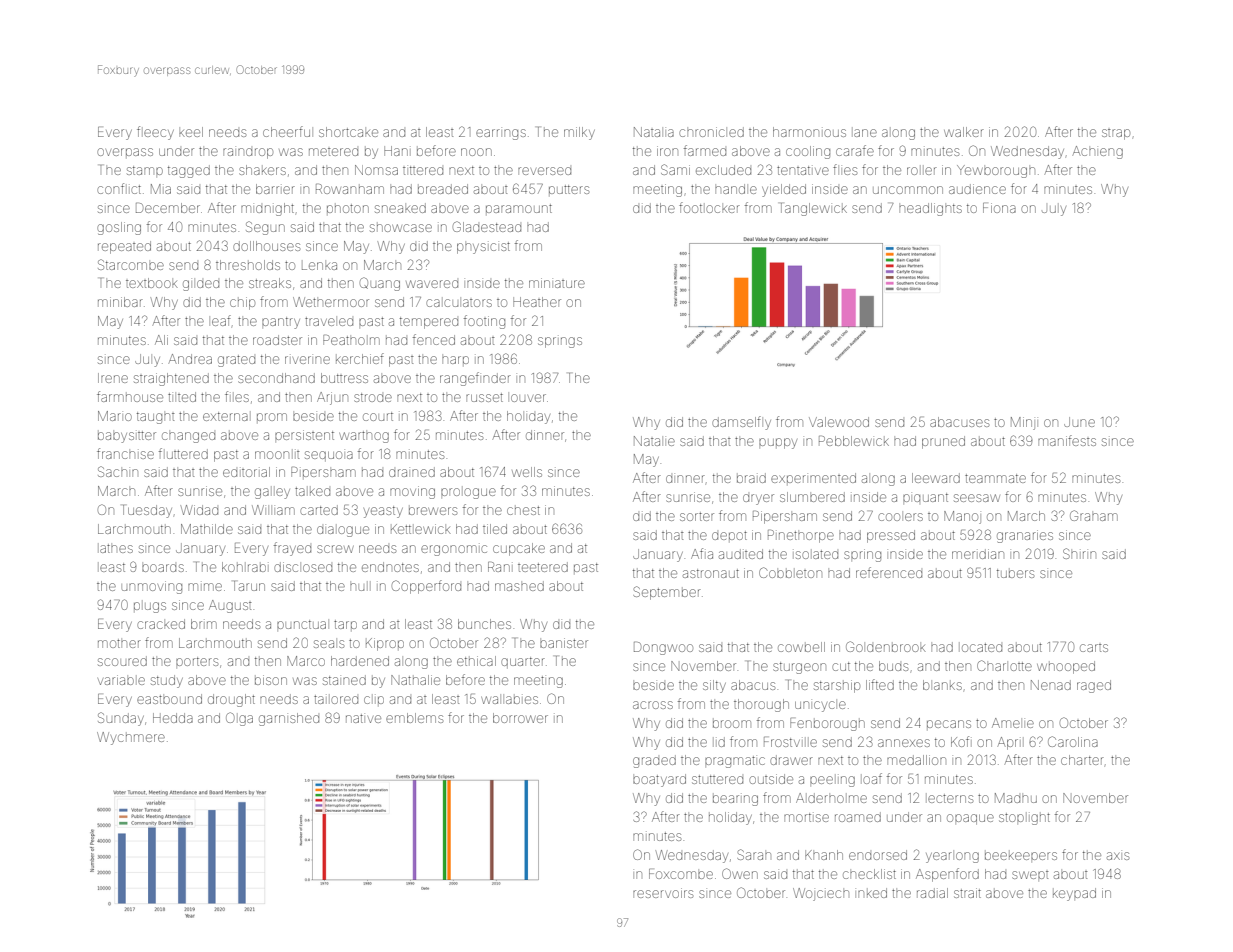 This image has height=952, width=1233. I want to click on Graham, so click(1094, 515).
